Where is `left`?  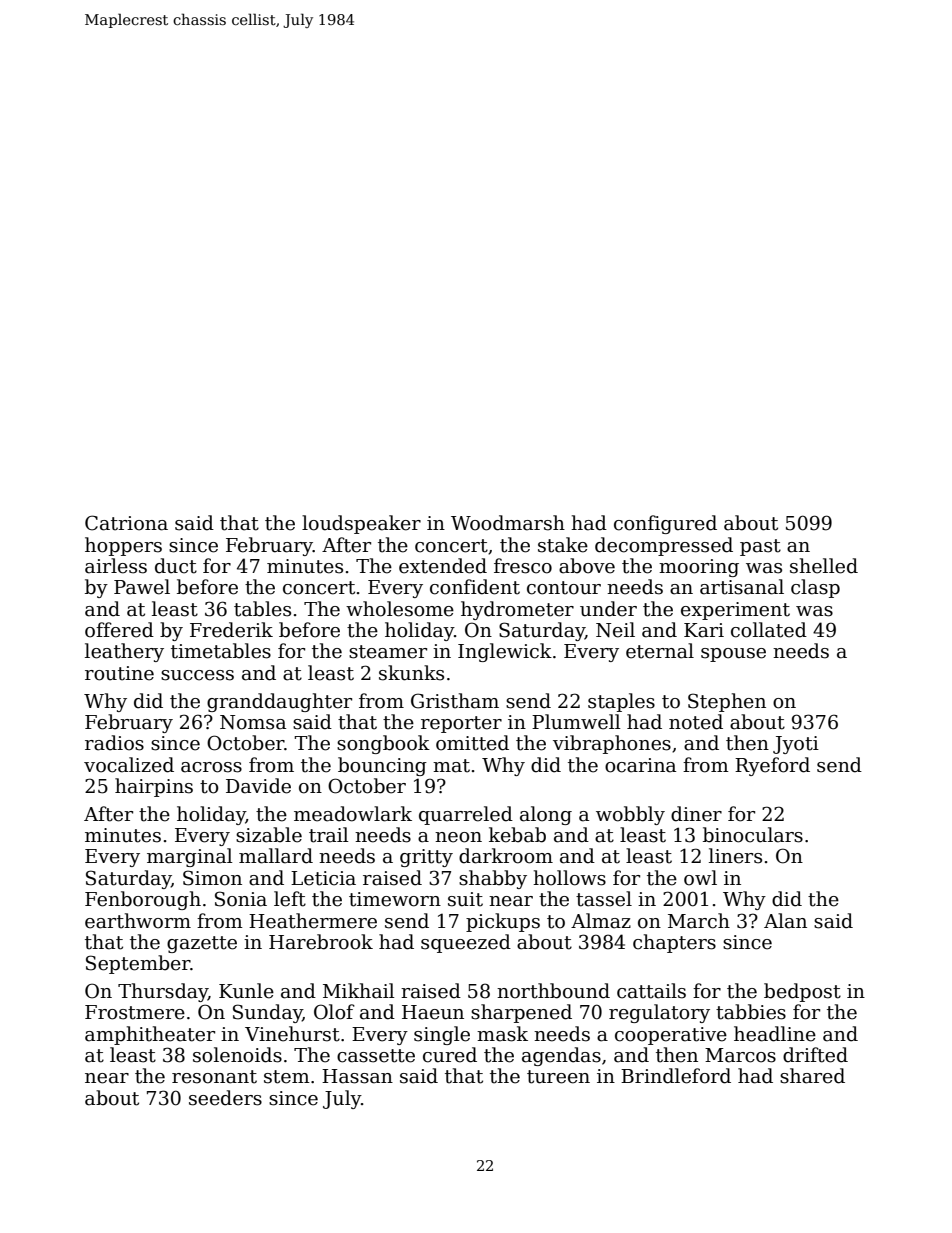
left is located at coordinates (290, 899).
